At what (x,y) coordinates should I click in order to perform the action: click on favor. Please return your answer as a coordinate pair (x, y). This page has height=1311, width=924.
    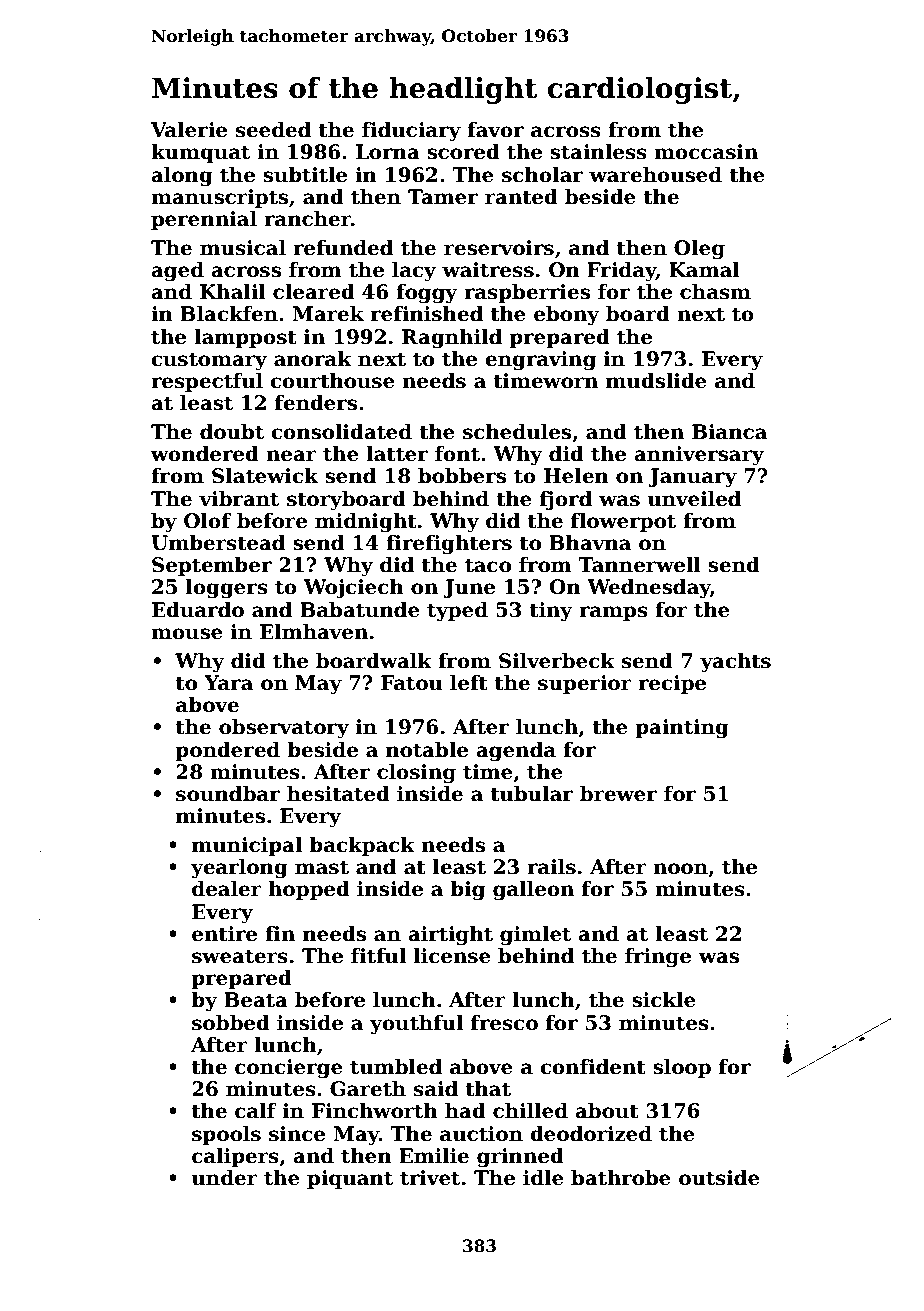
    Looking at the image, I should click on (495, 130).
